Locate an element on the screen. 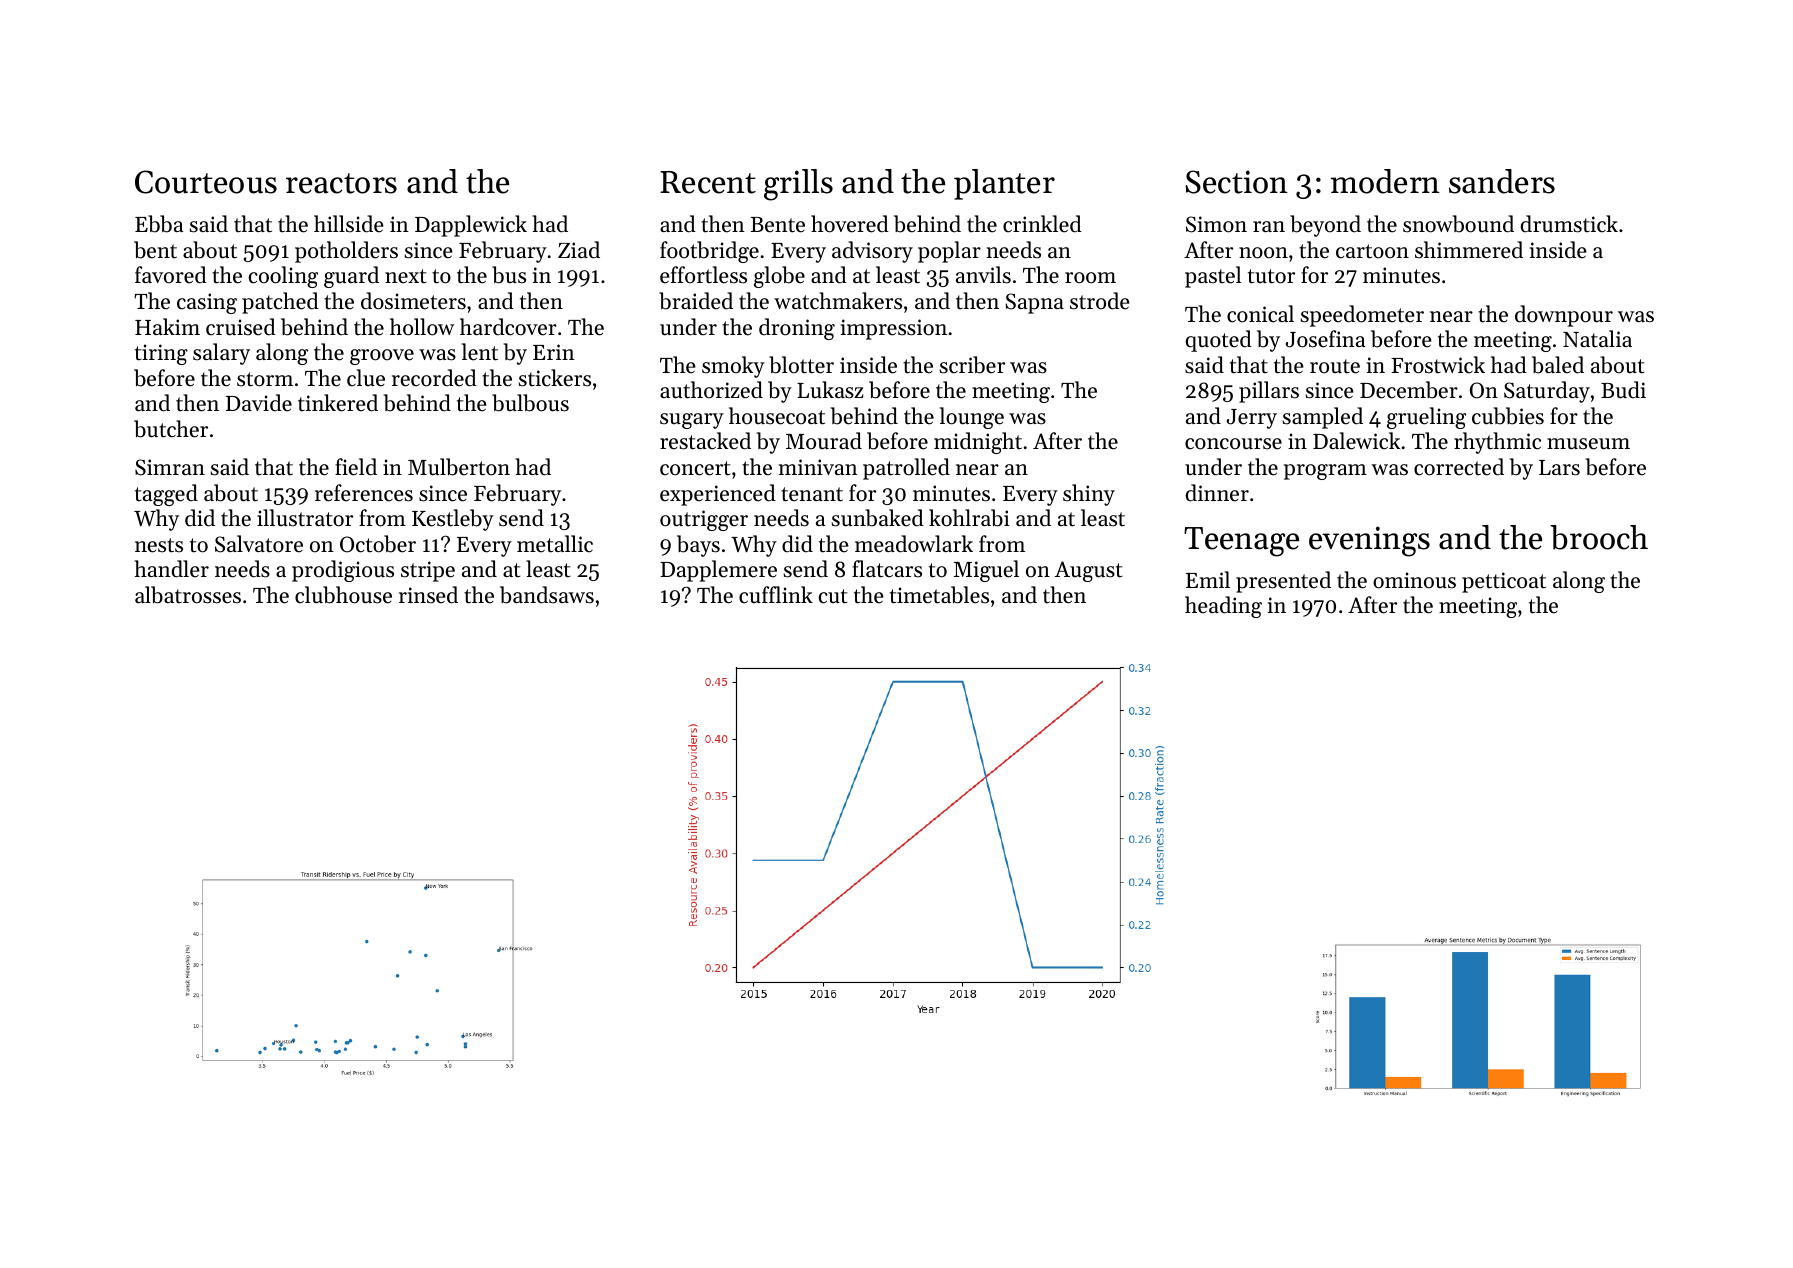  route is located at coordinates (1335, 366).
